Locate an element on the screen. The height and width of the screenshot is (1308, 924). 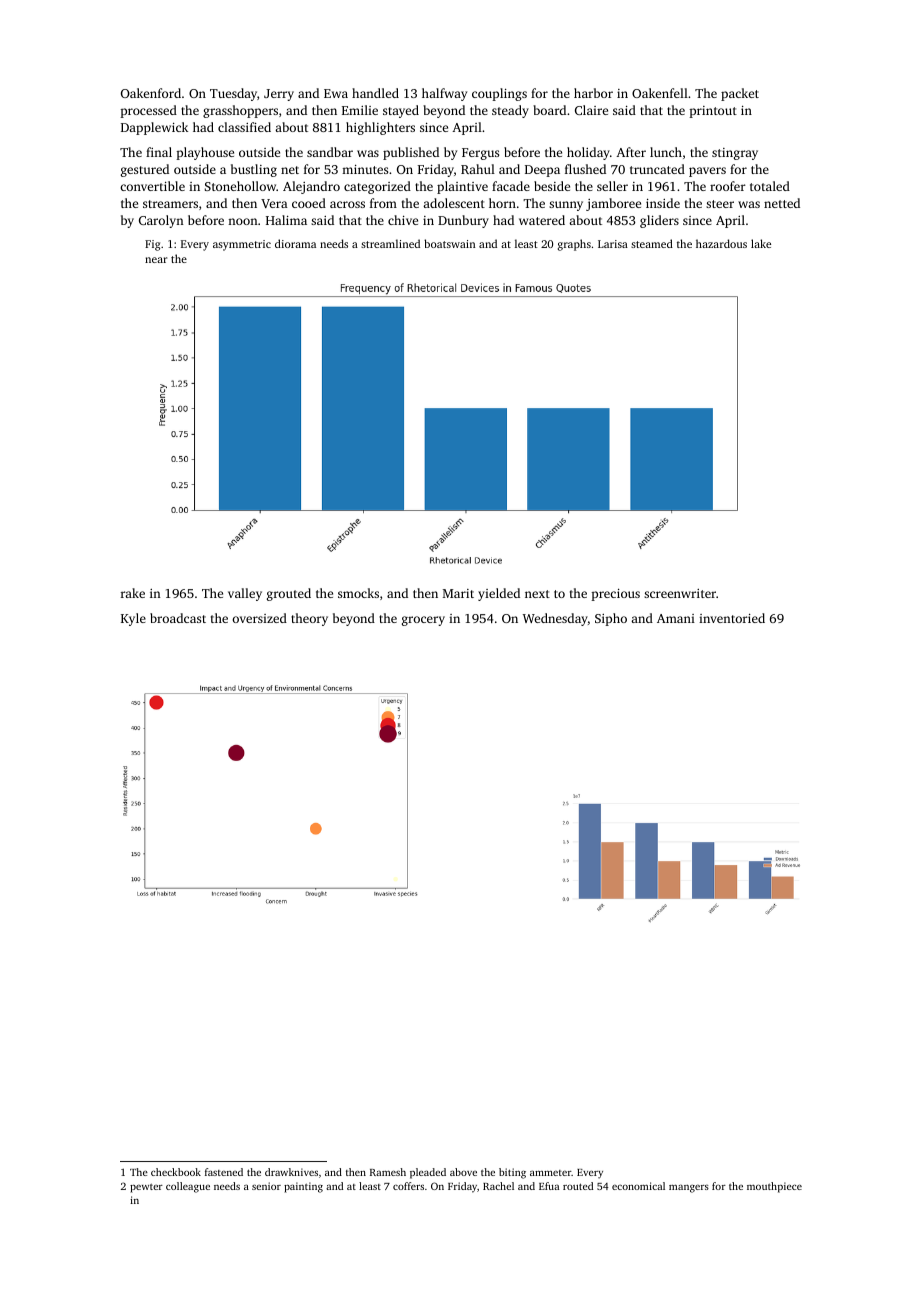
Amani is located at coordinates (676, 618).
